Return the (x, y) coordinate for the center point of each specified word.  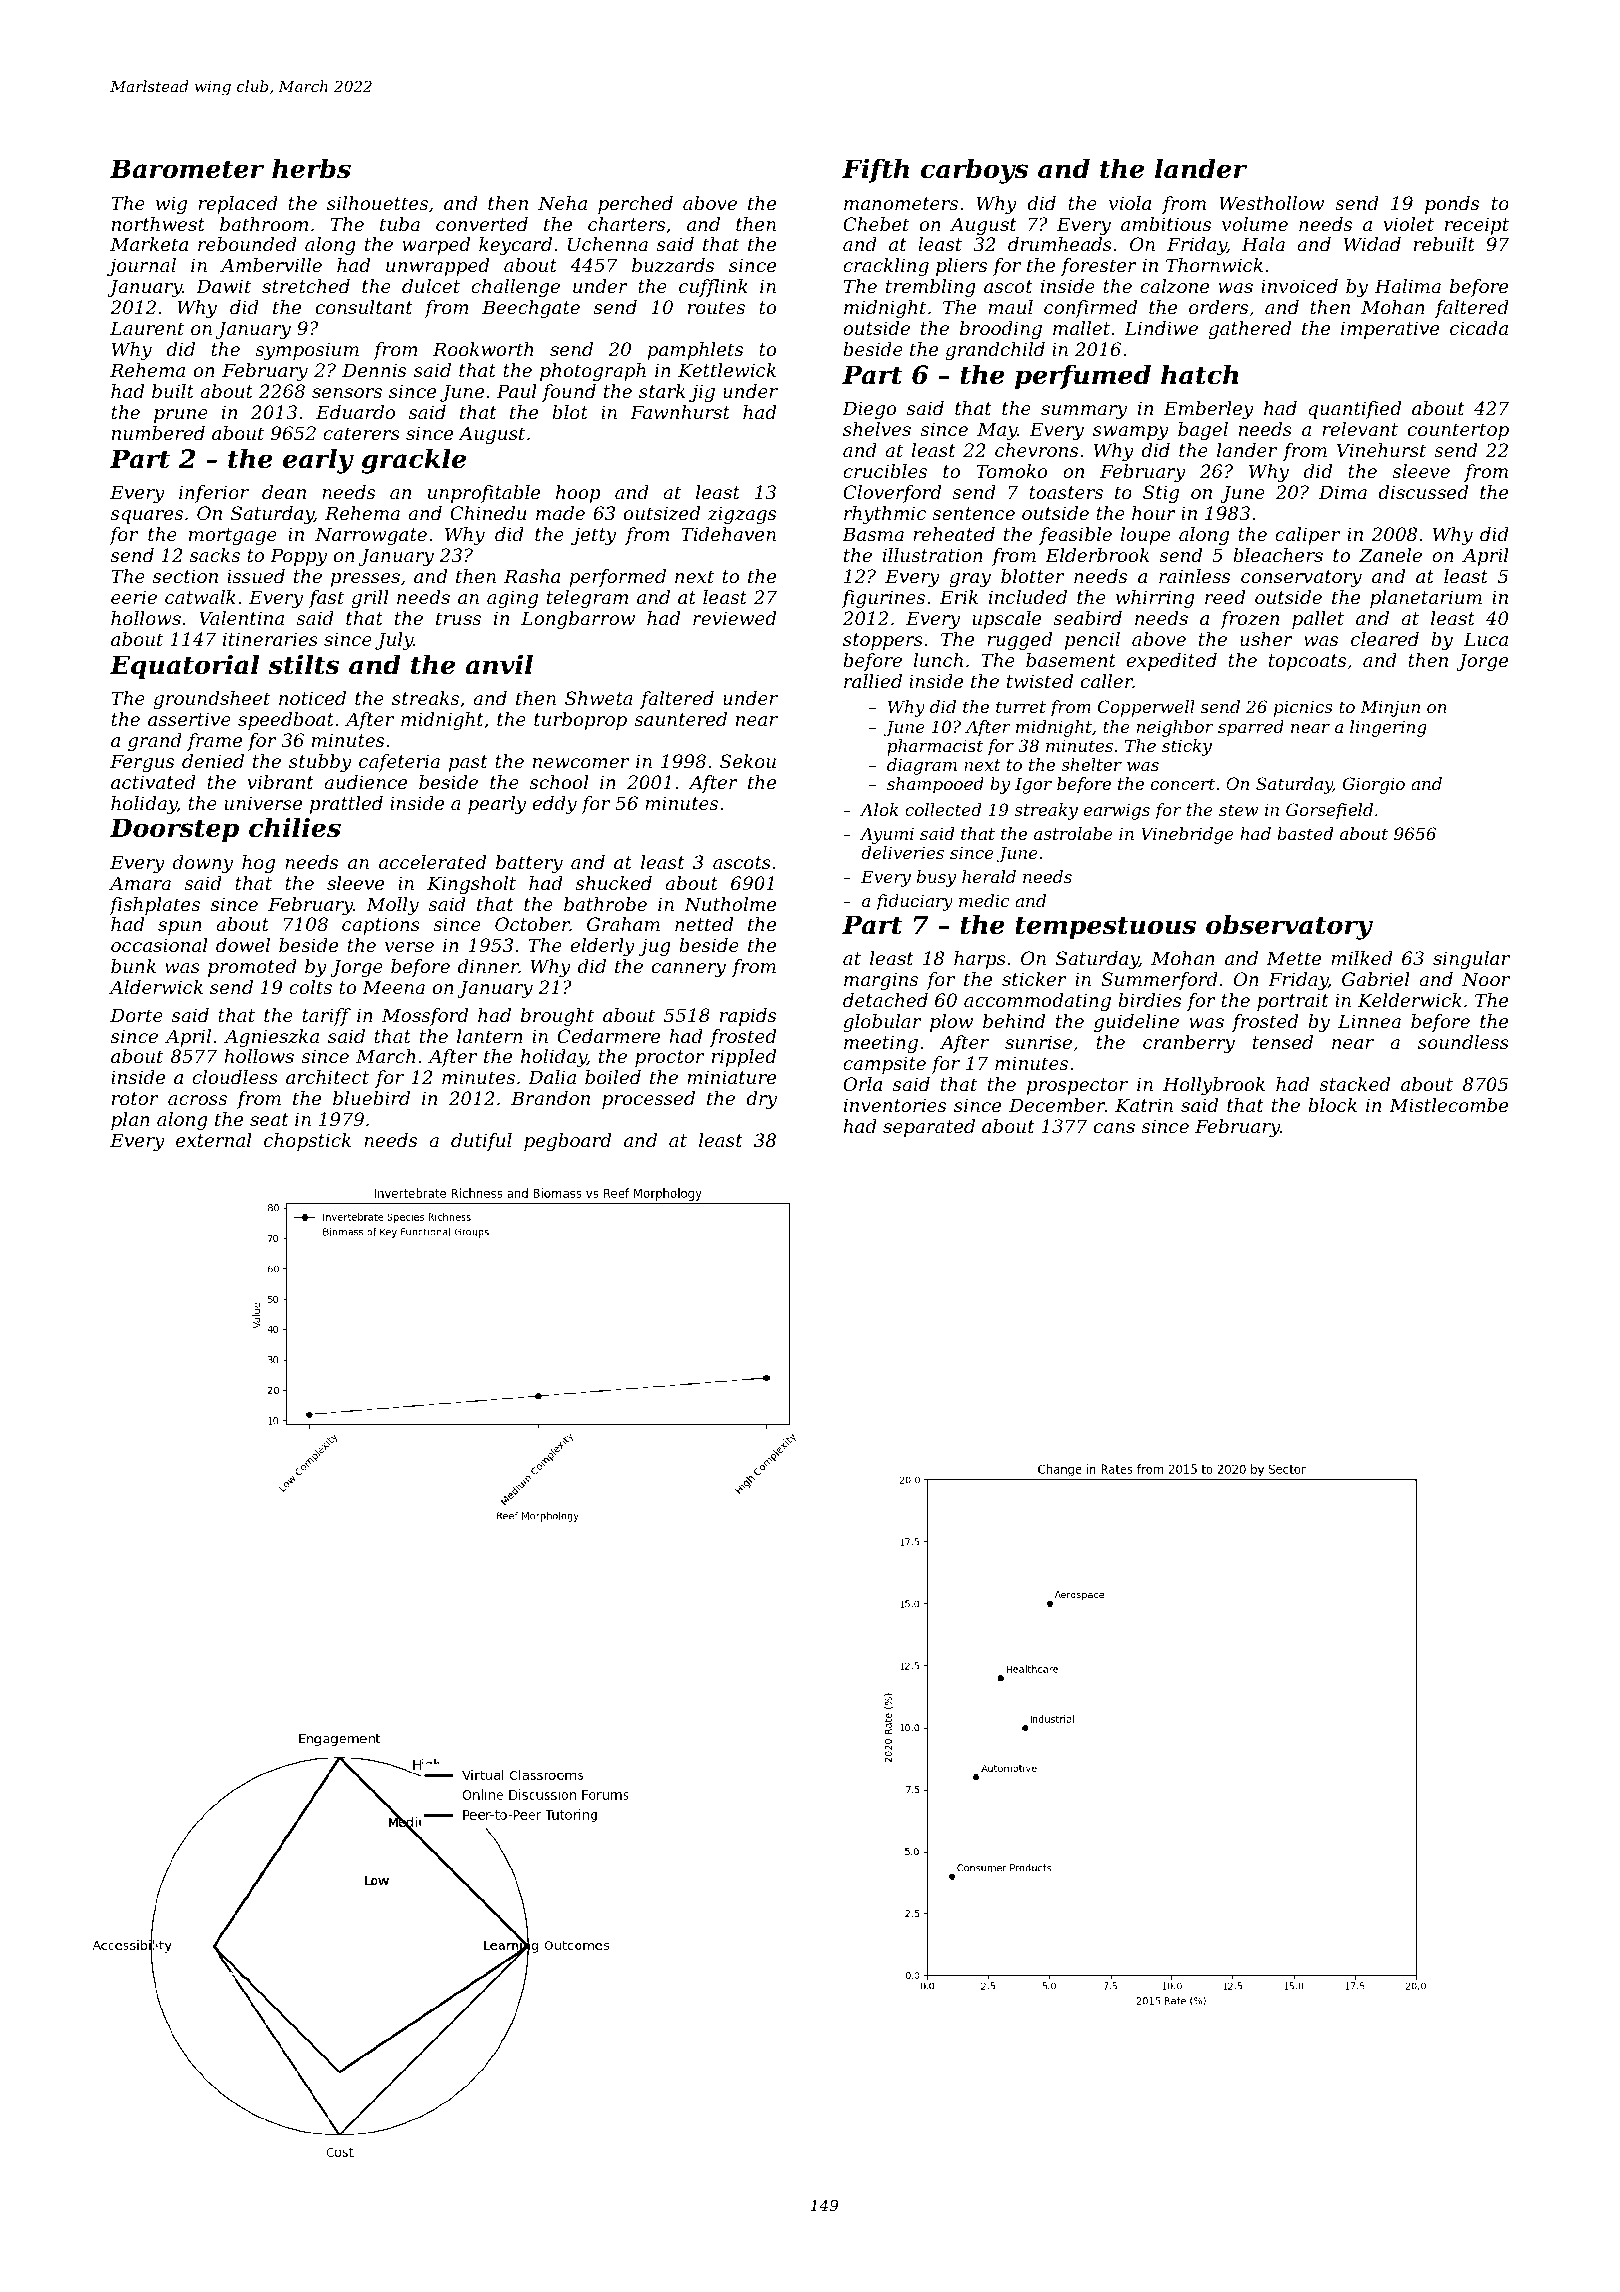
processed (648, 1100)
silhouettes (377, 203)
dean (284, 492)
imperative (1390, 330)
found (569, 393)
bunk (133, 966)
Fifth (875, 170)
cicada (1479, 328)
